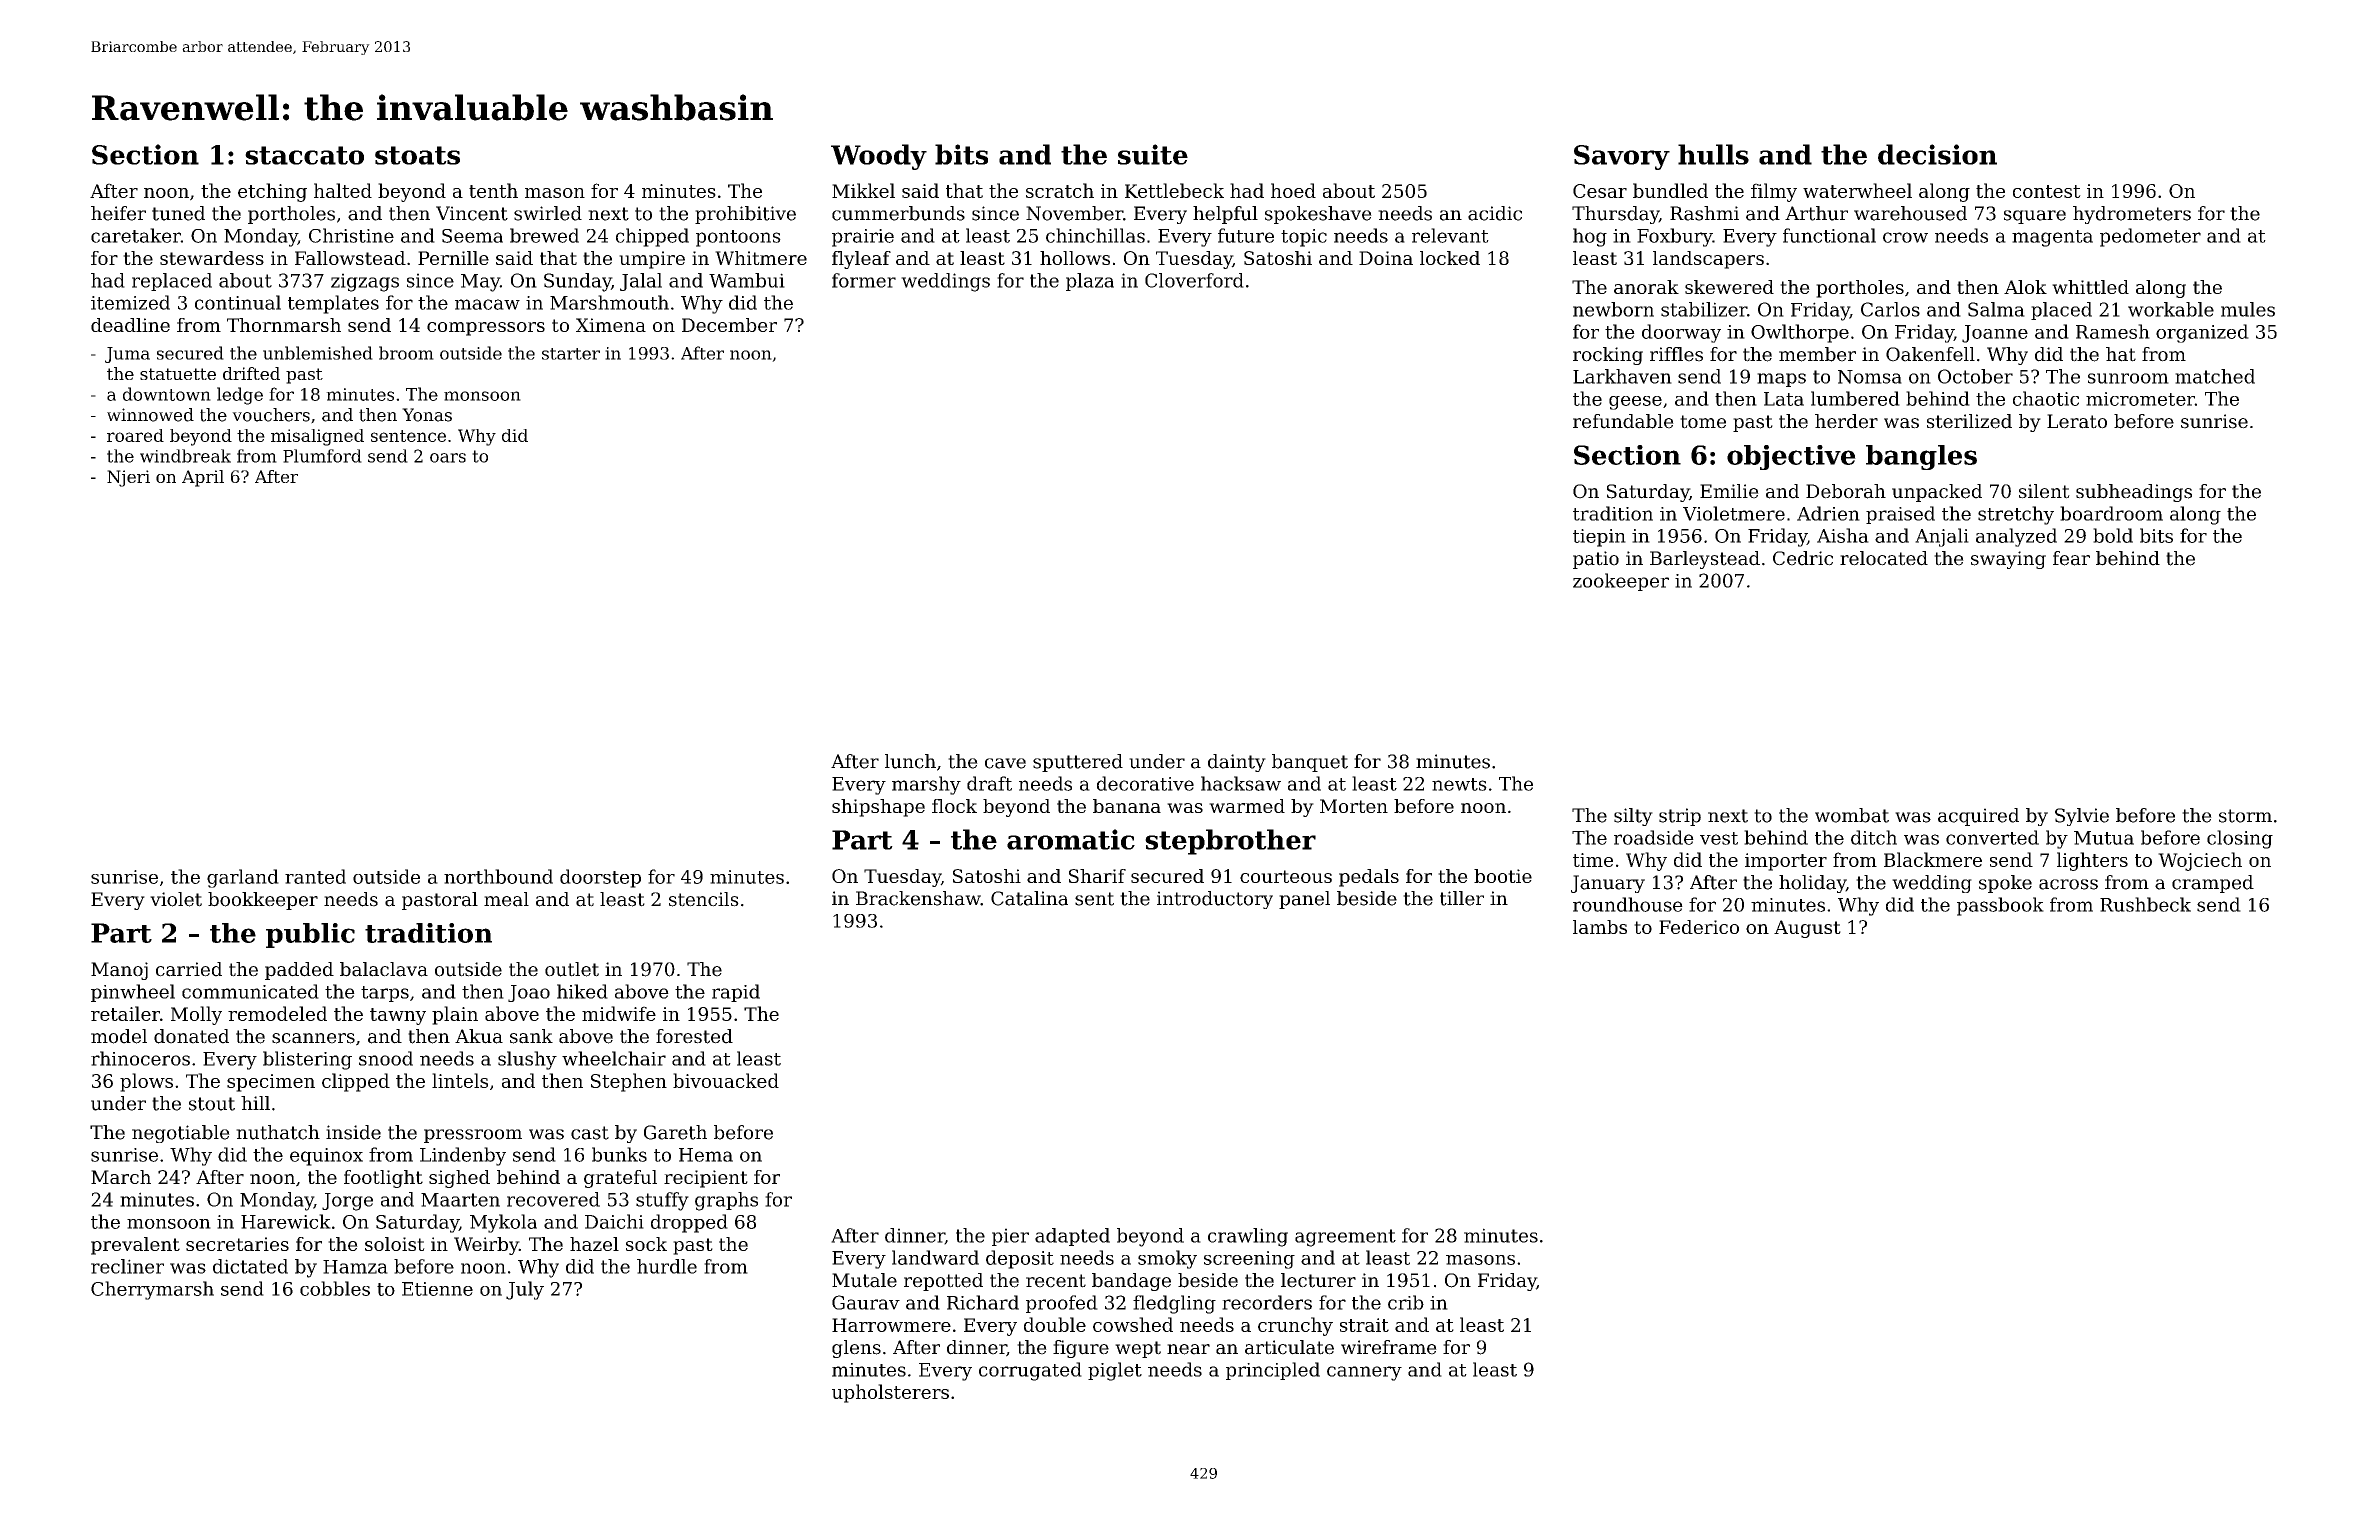 This screenshot has height=1540, width=2380. I want to click on etching, so click(272, 192).
